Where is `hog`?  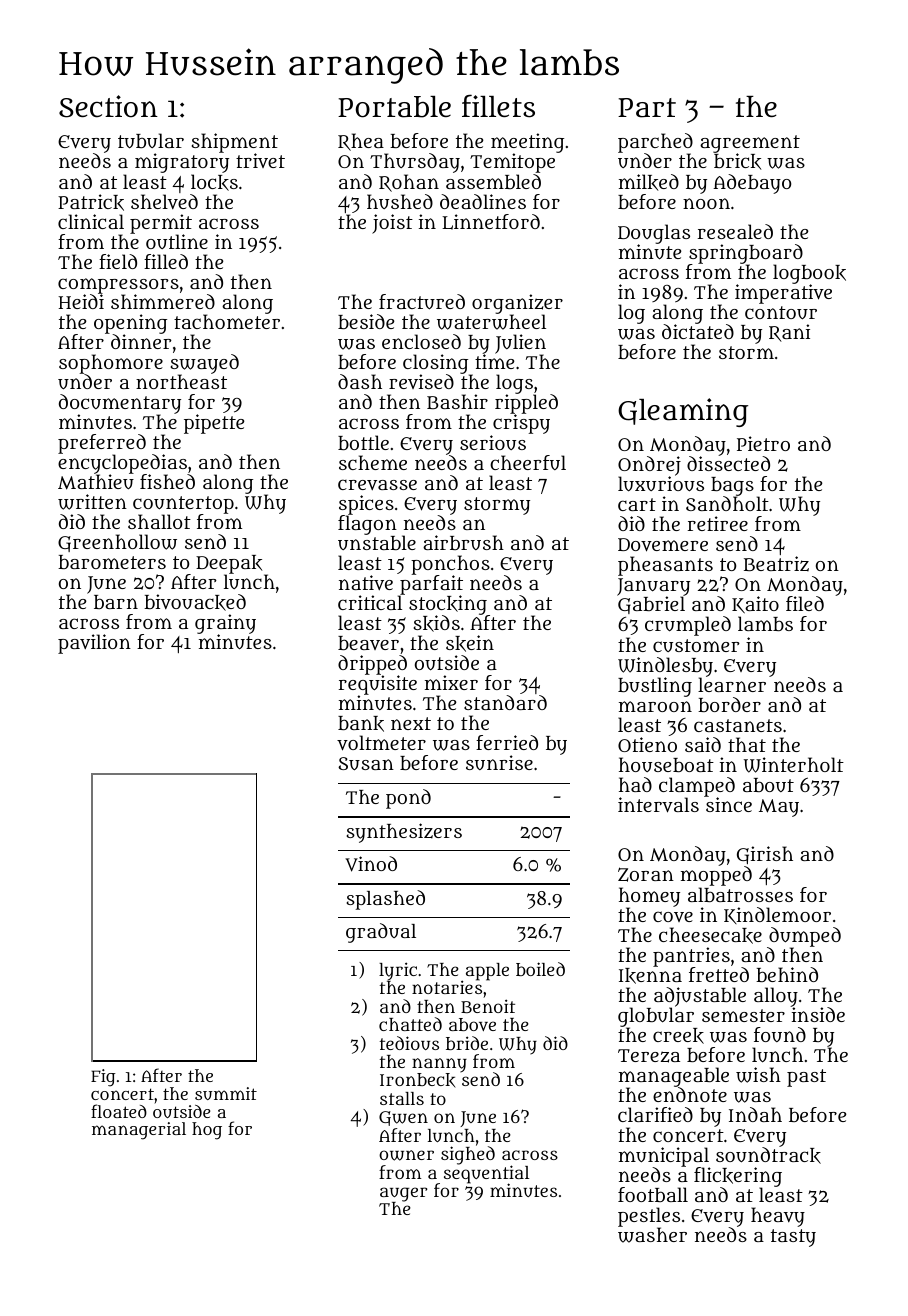
hog is located at coordinates (207, 1131).
